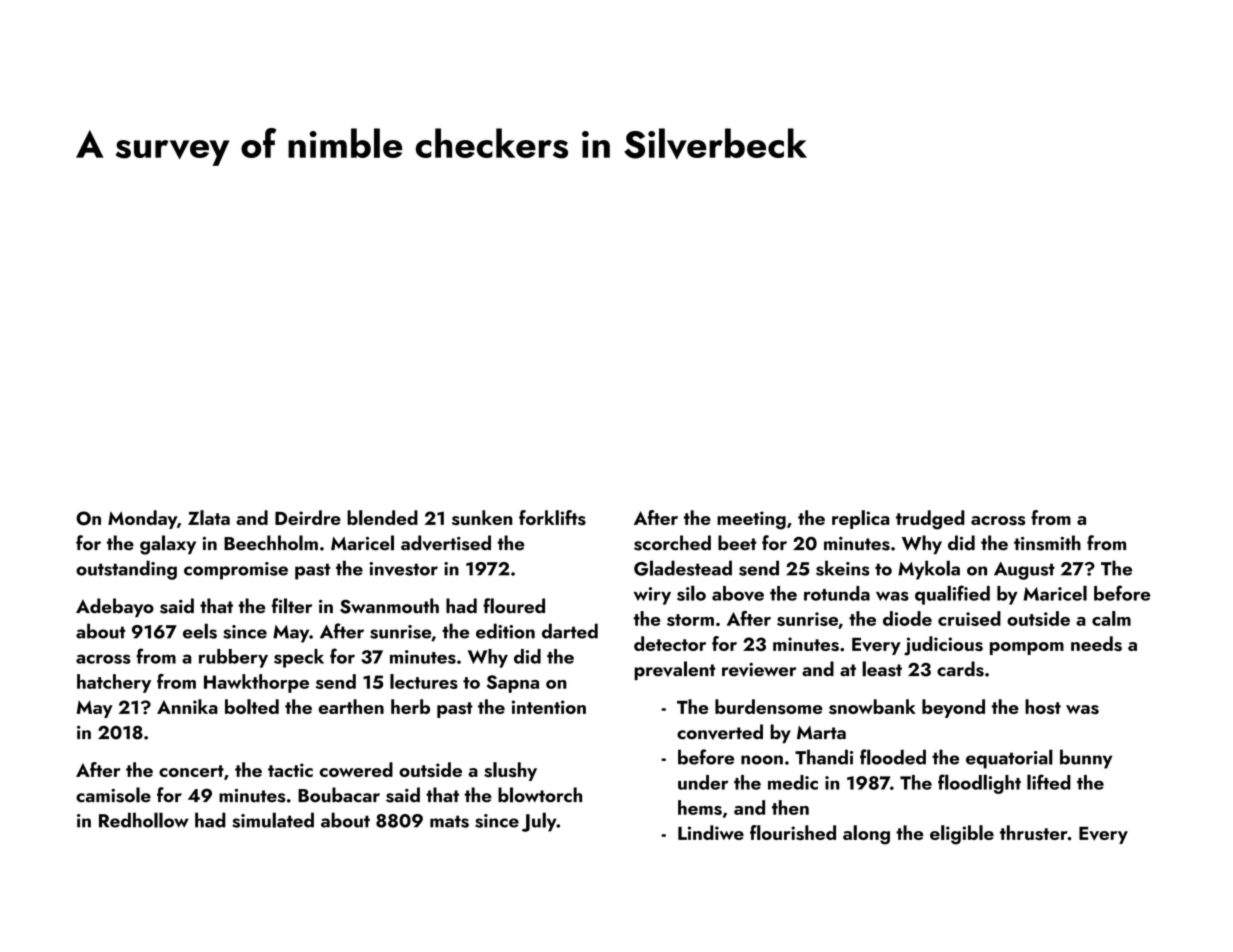 The height and width of the page is (952, 1233). Describe the element at coordinates (273, 820) in the page. I see `simulated` at that location.
